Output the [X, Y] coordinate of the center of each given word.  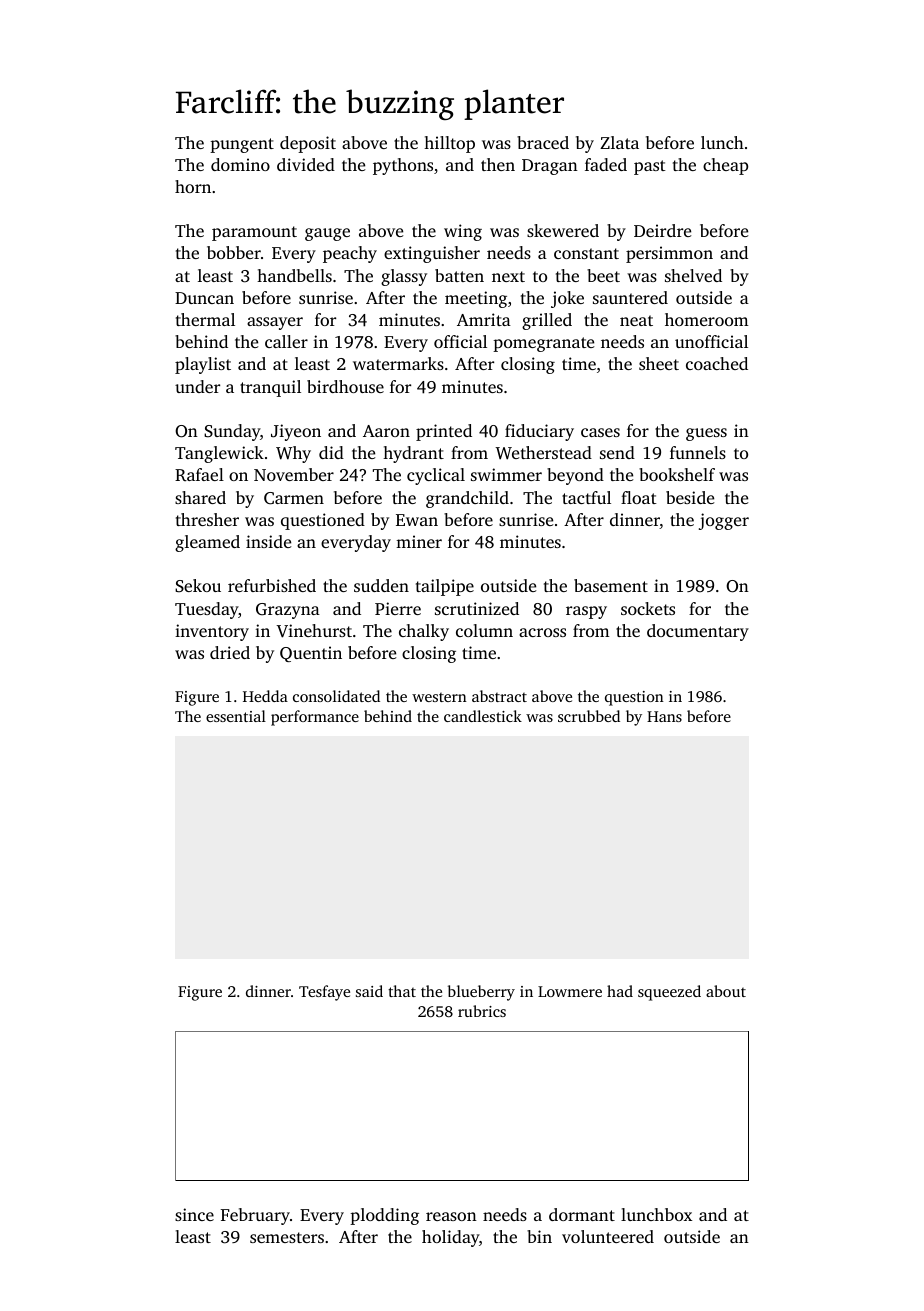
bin [539, 1236]
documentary [698, 632]
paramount [254, 233]
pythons [403, 166]
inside [268, 541]
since [194, 1214]
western [439, 697]
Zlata [619, 142]
